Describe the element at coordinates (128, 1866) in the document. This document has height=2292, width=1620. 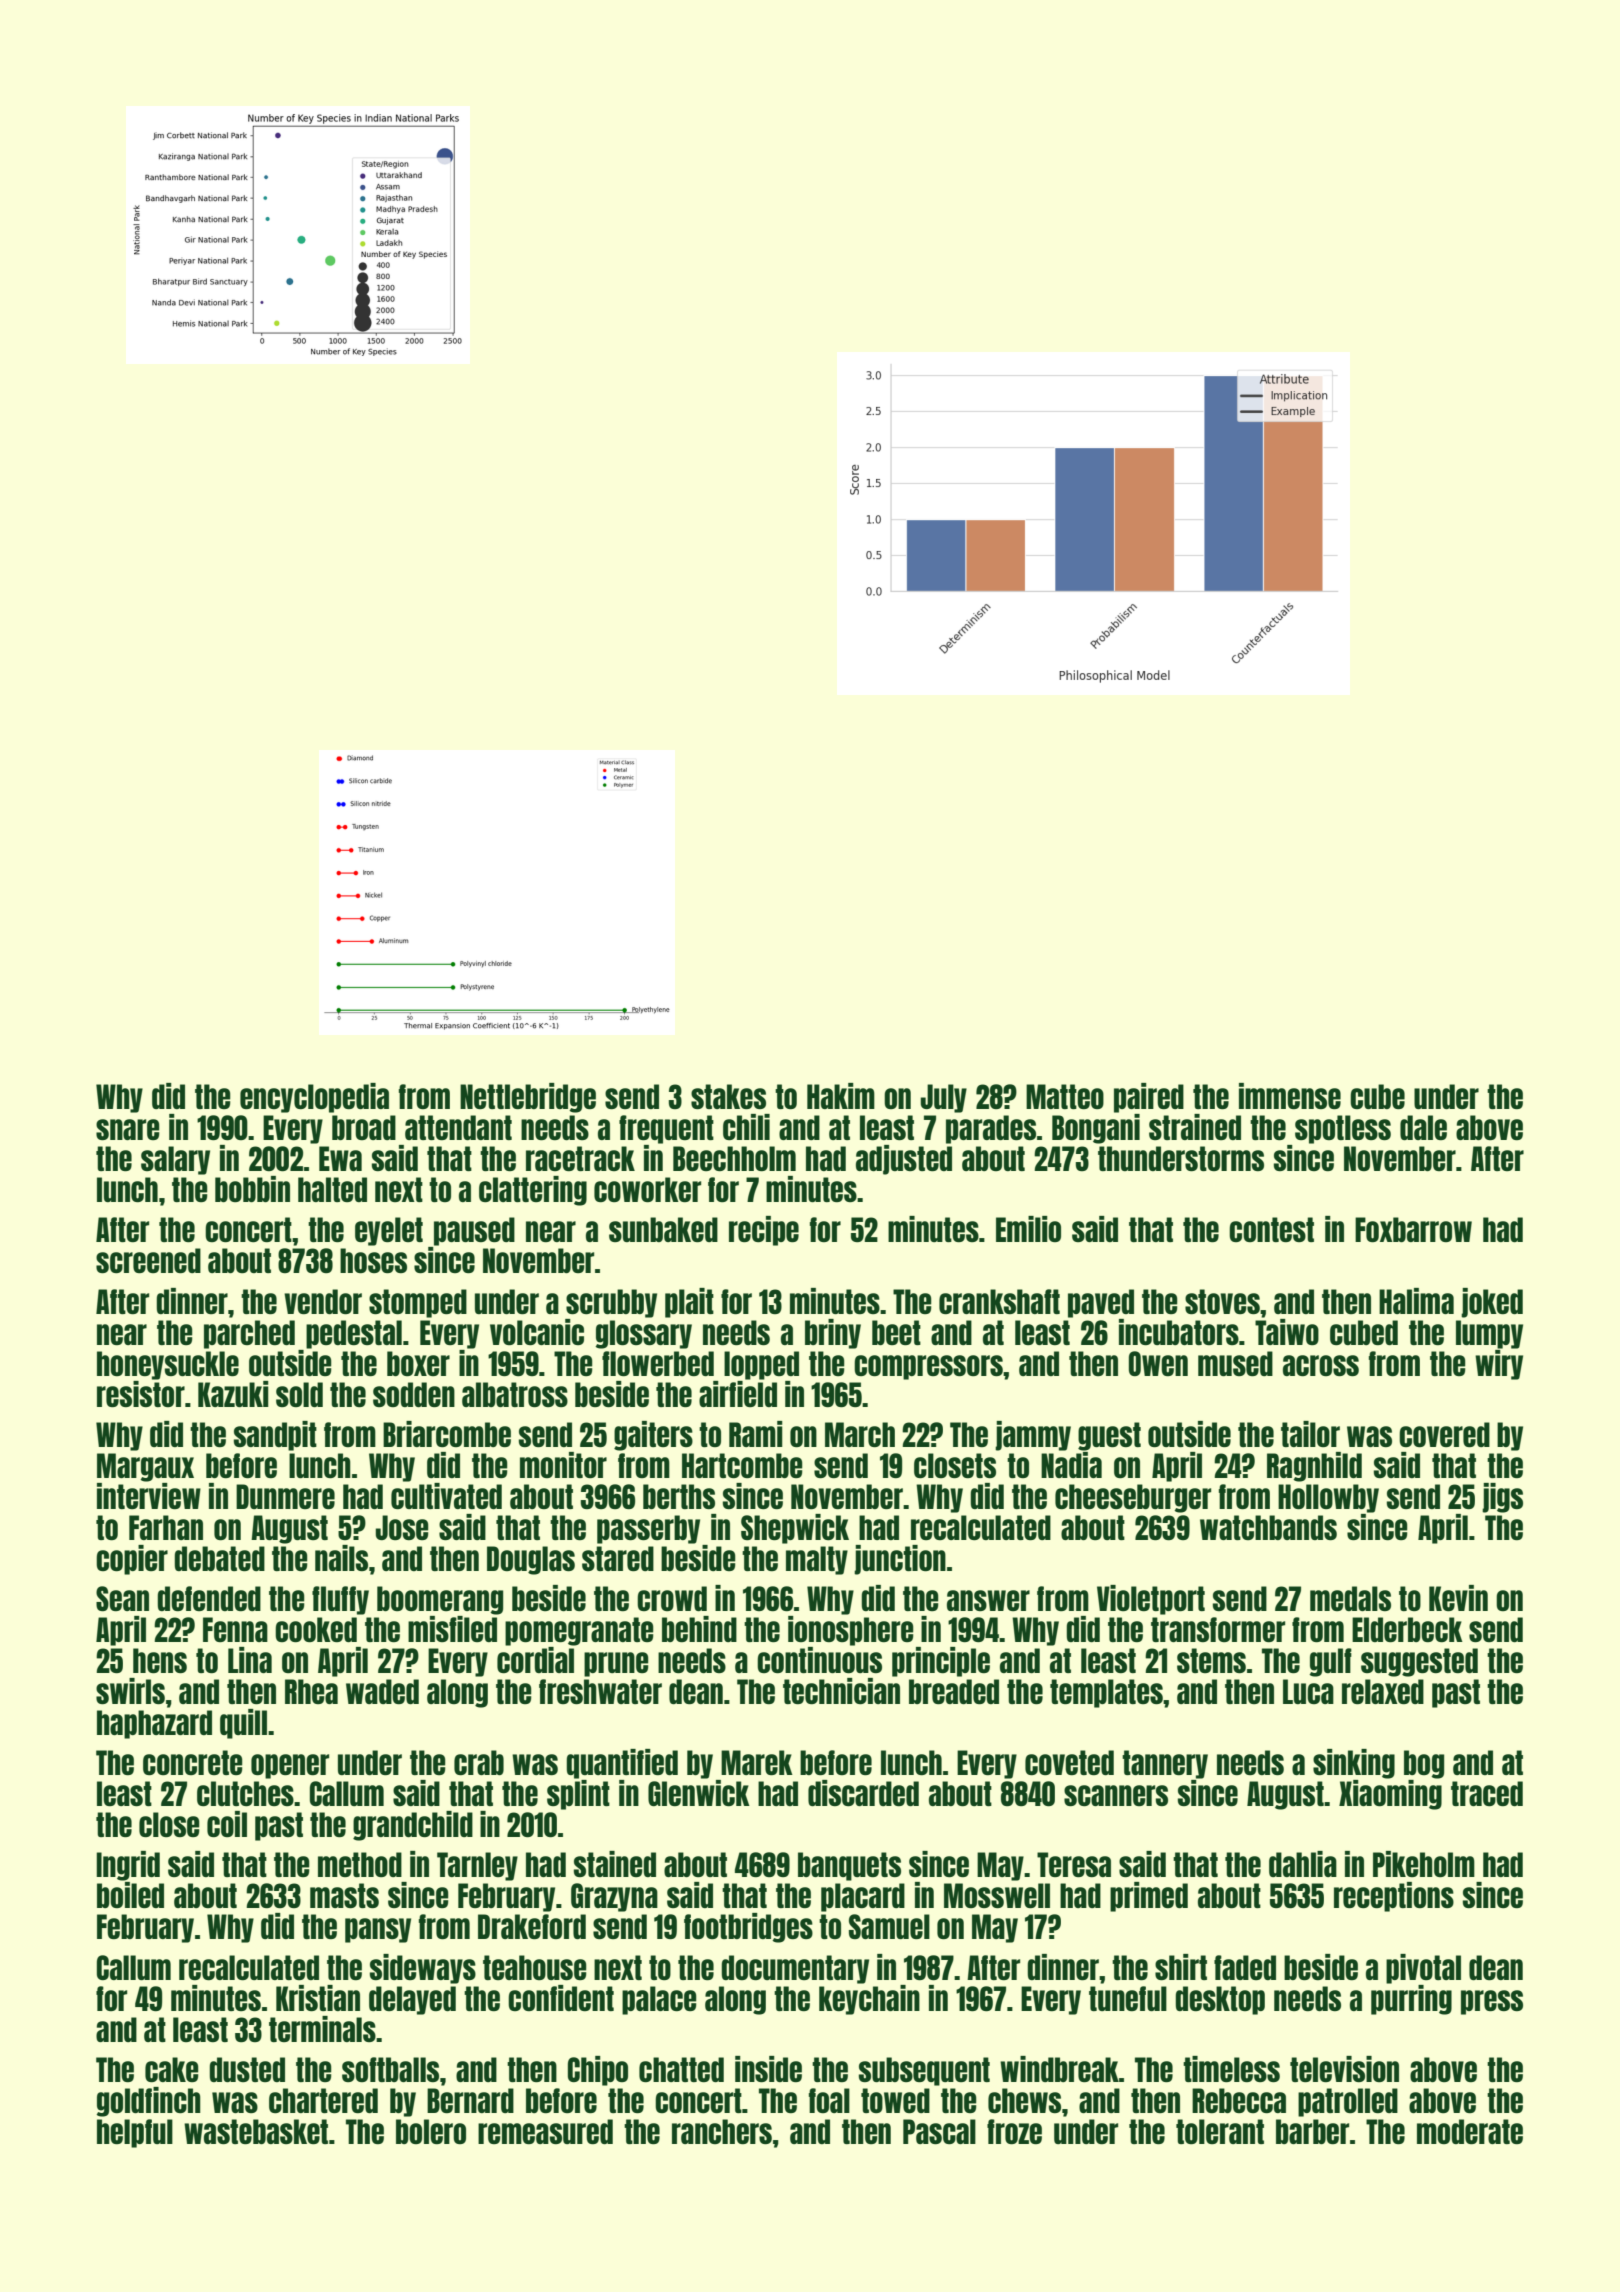
I see `Ingrid` at that location.
